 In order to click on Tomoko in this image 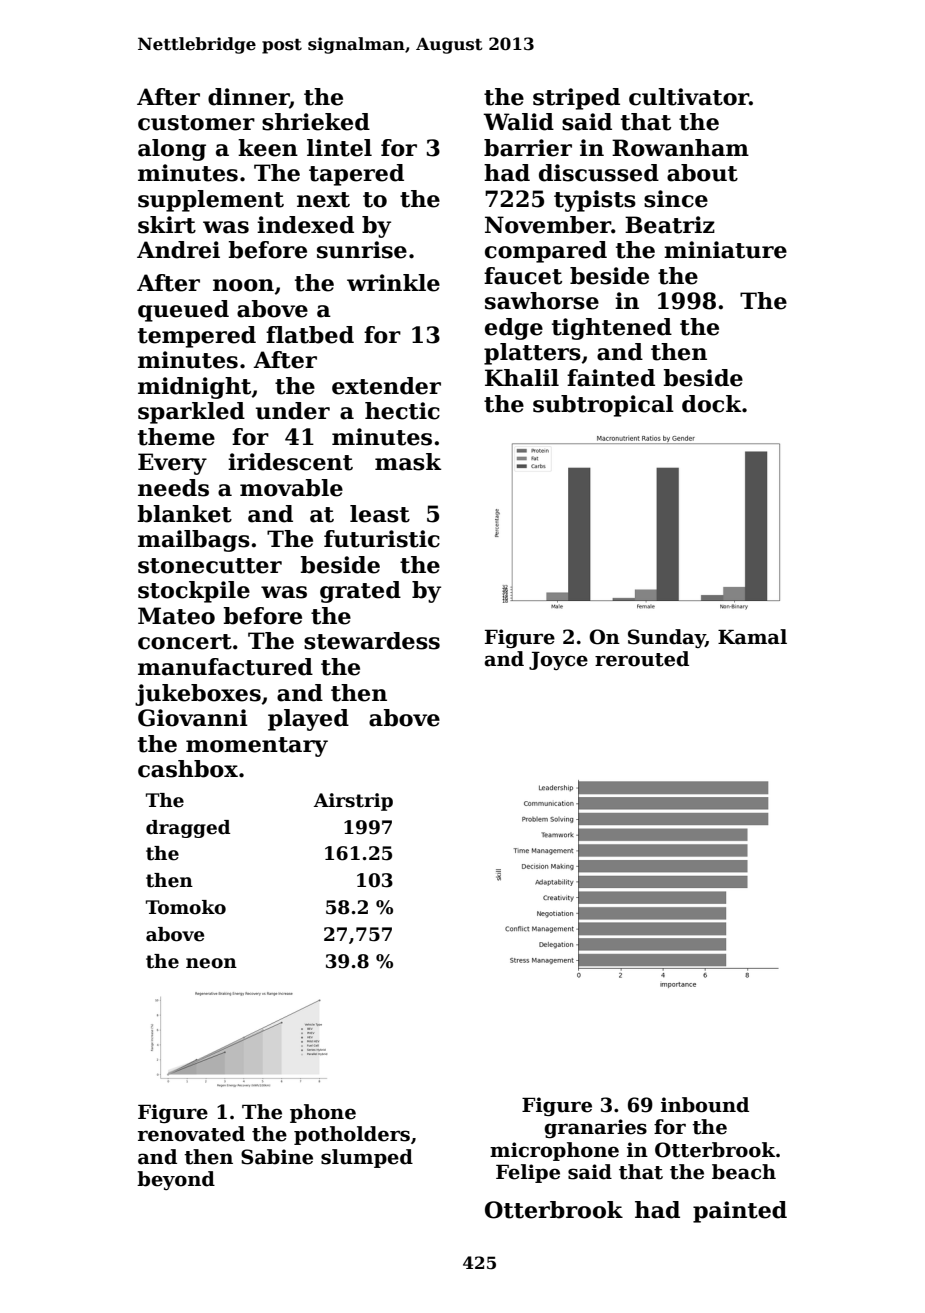, I will do `click(186, 907)`.
